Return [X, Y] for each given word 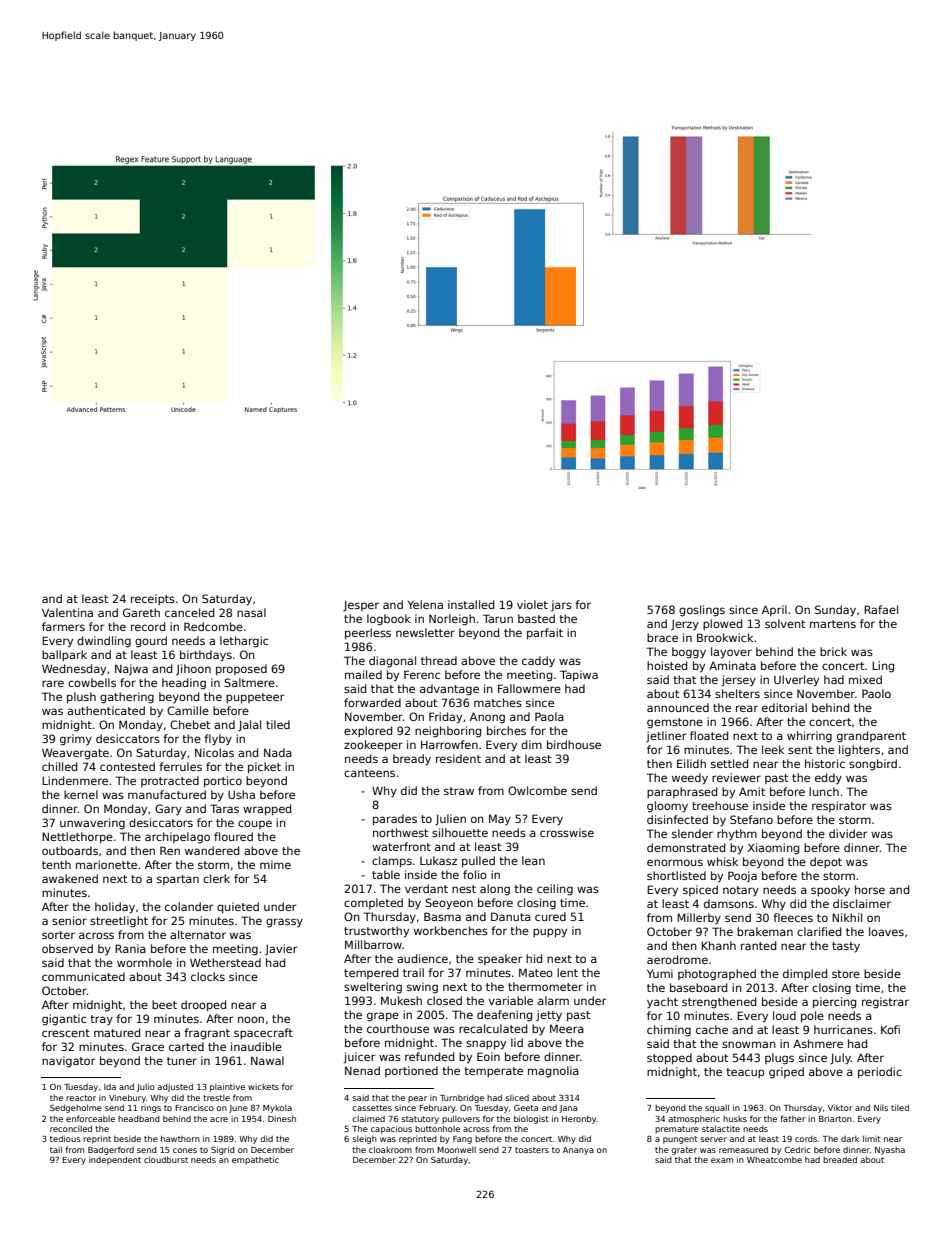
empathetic [255, 1160]
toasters [532, 1150]
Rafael [881, 609]
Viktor [840, 1107]
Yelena [425, 604]
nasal [251, 612]
